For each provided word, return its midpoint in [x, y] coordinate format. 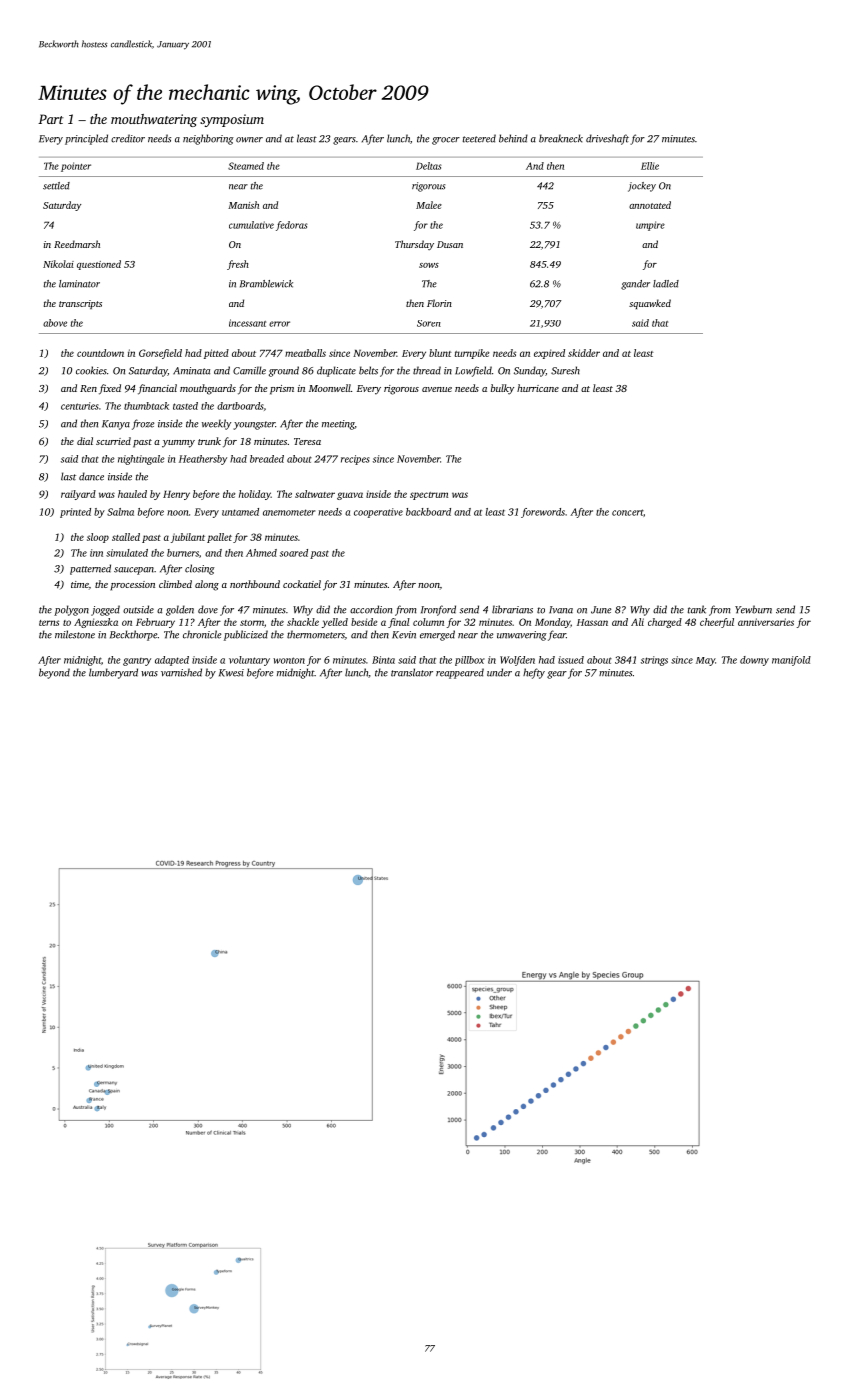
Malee [429, 205]
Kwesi [231, 673]
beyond [54, 673]
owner [249, 140]
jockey [642, 187]
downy [754, 661]
